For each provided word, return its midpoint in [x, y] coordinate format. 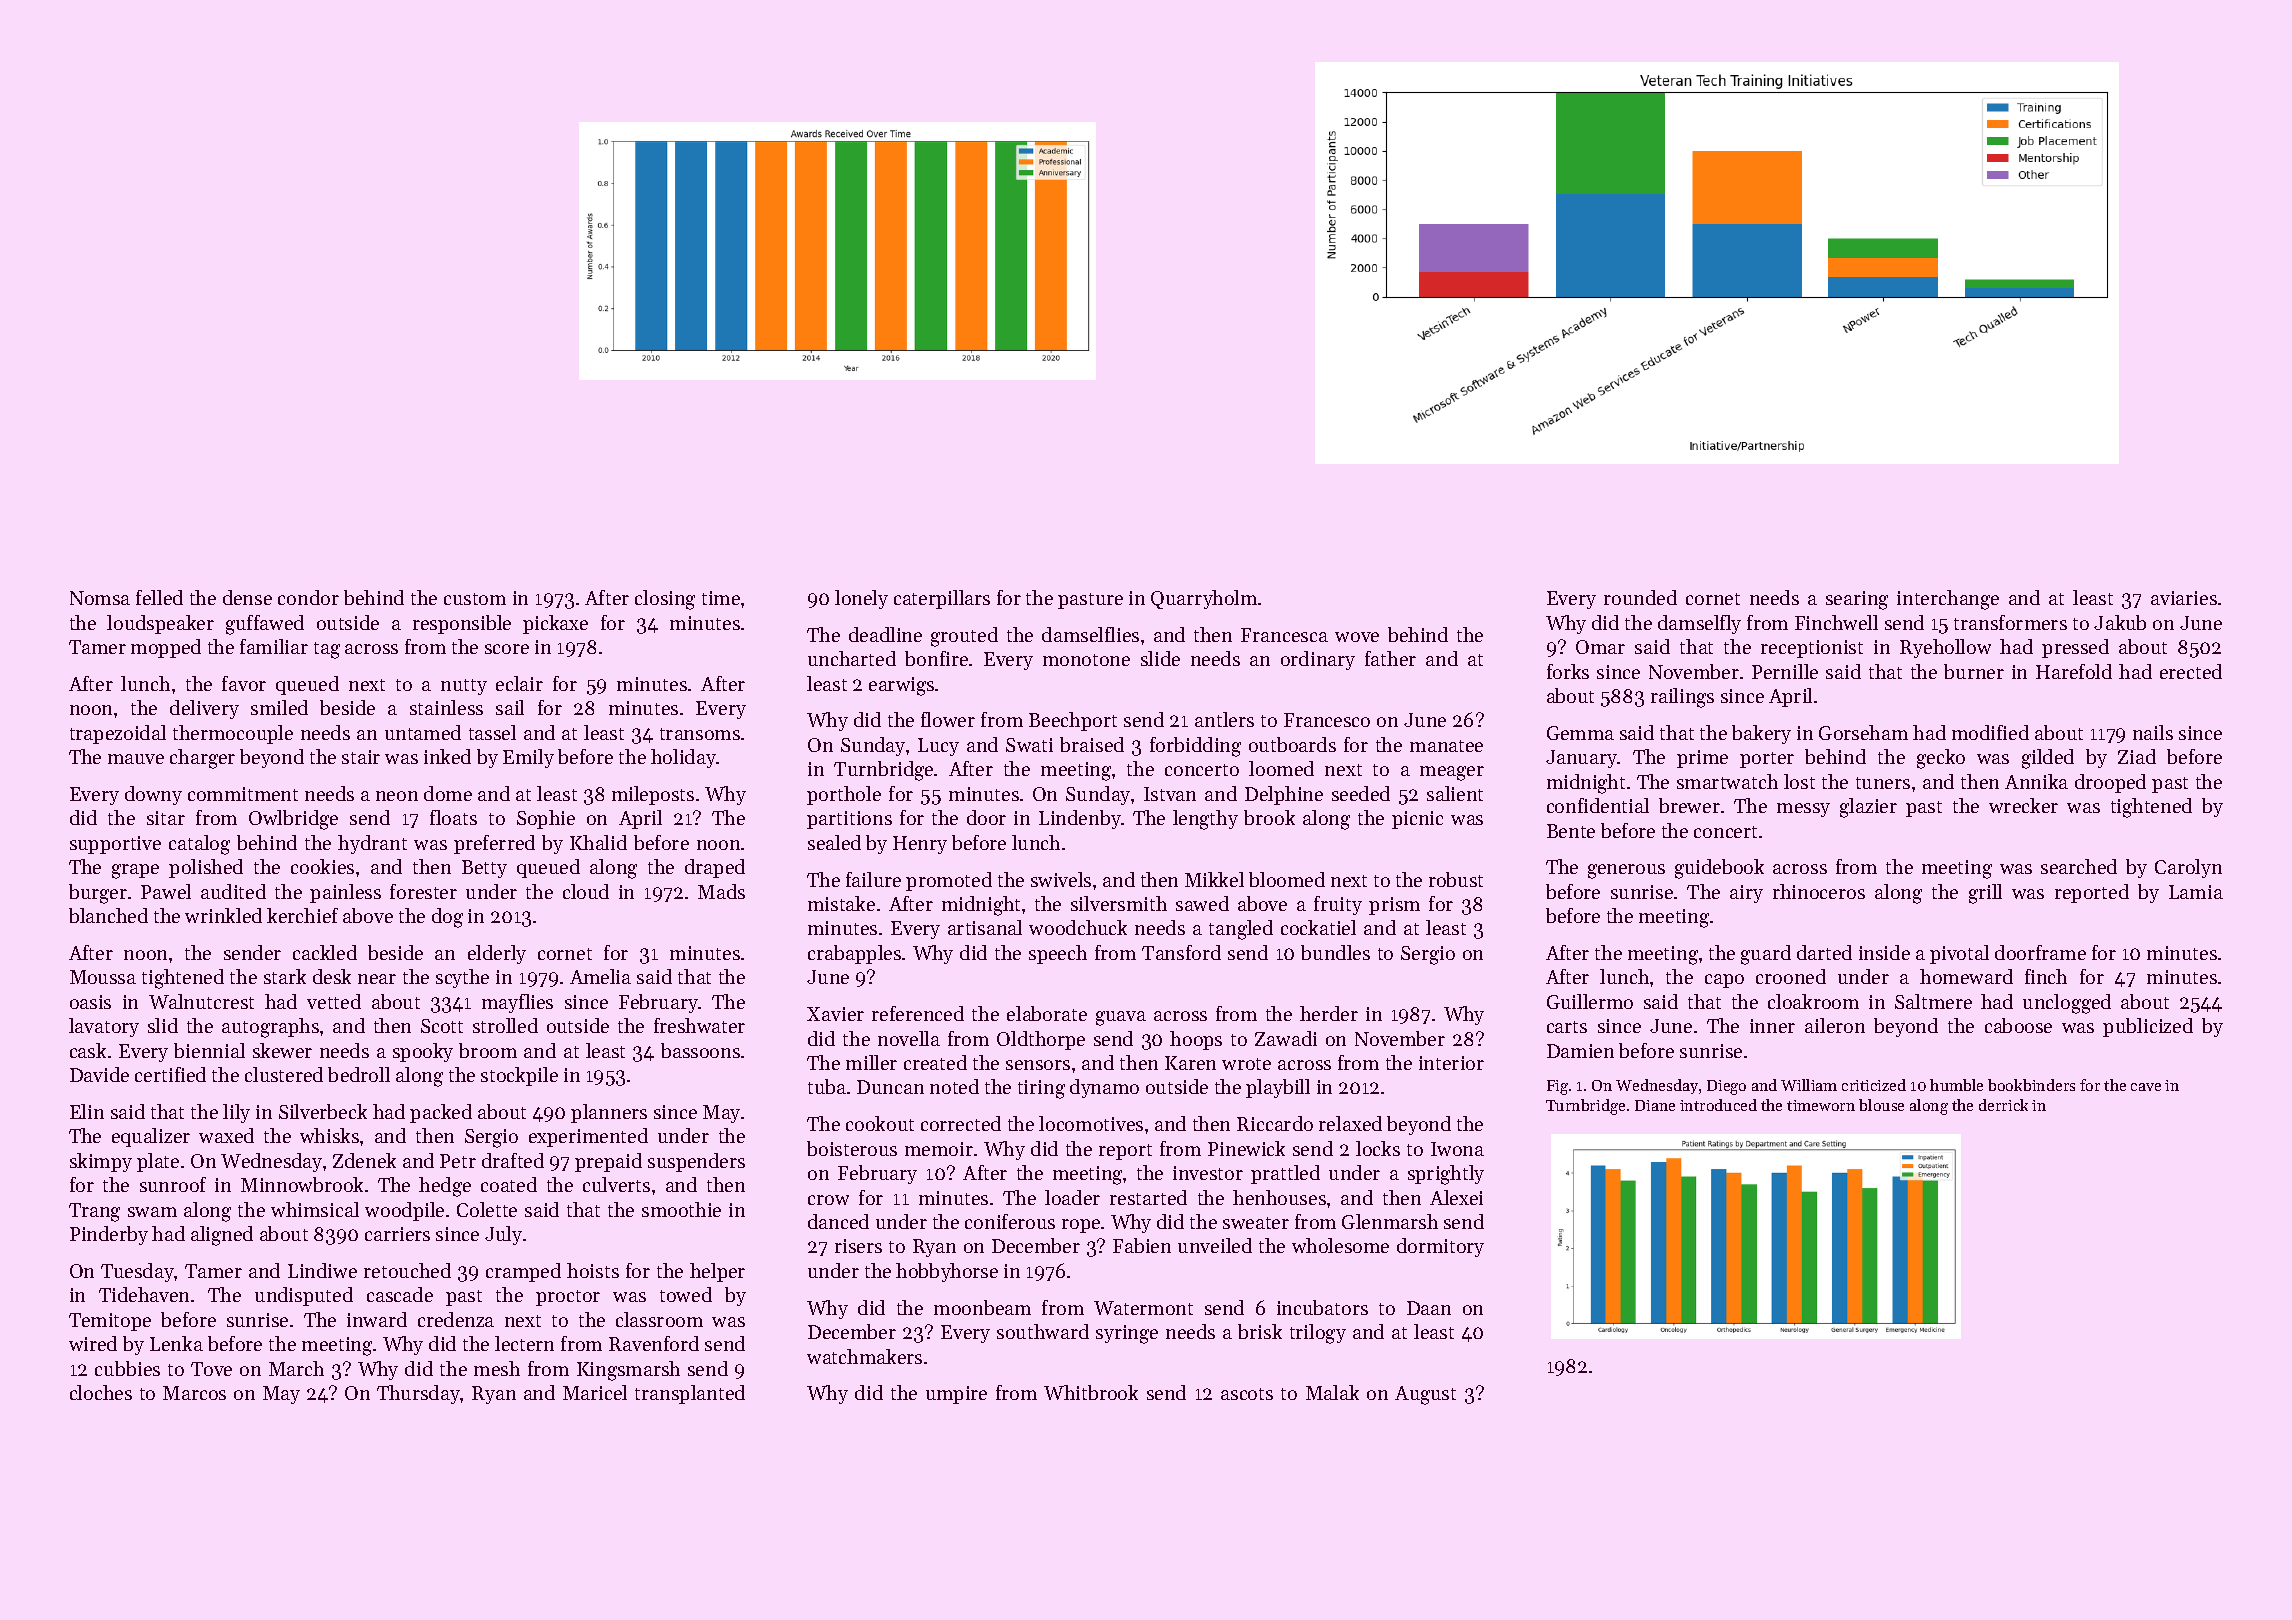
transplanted [690, 1394]
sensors [1038, 1065]
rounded [1640, 597]
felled [159, 597]
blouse [1881, 1105]
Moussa [103, 977]
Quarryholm [1204, 599]
